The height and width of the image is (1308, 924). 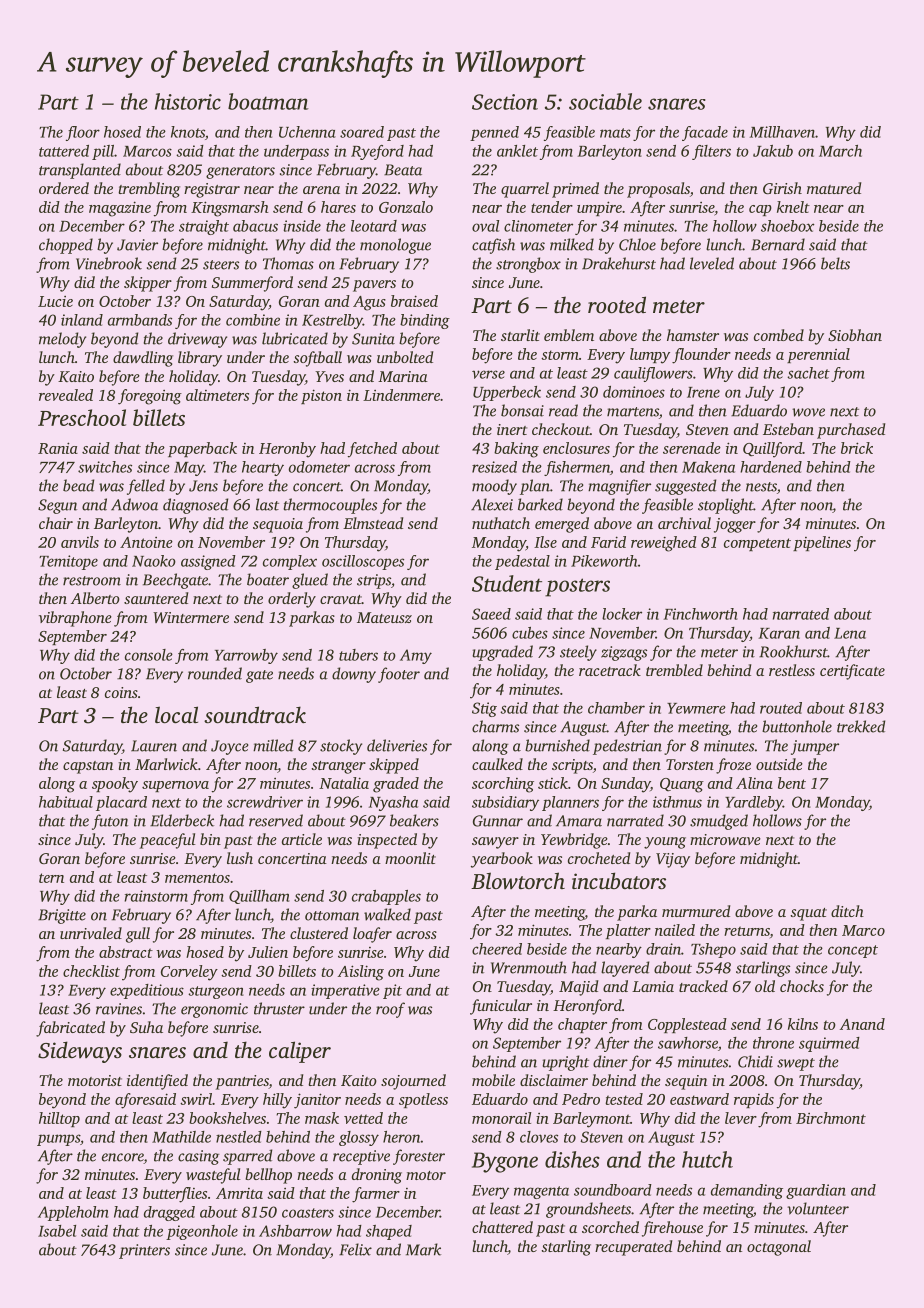 What do you see at coordinates (66, 395) in the image?
I see `revealed` at bounding box center [66, 395].
